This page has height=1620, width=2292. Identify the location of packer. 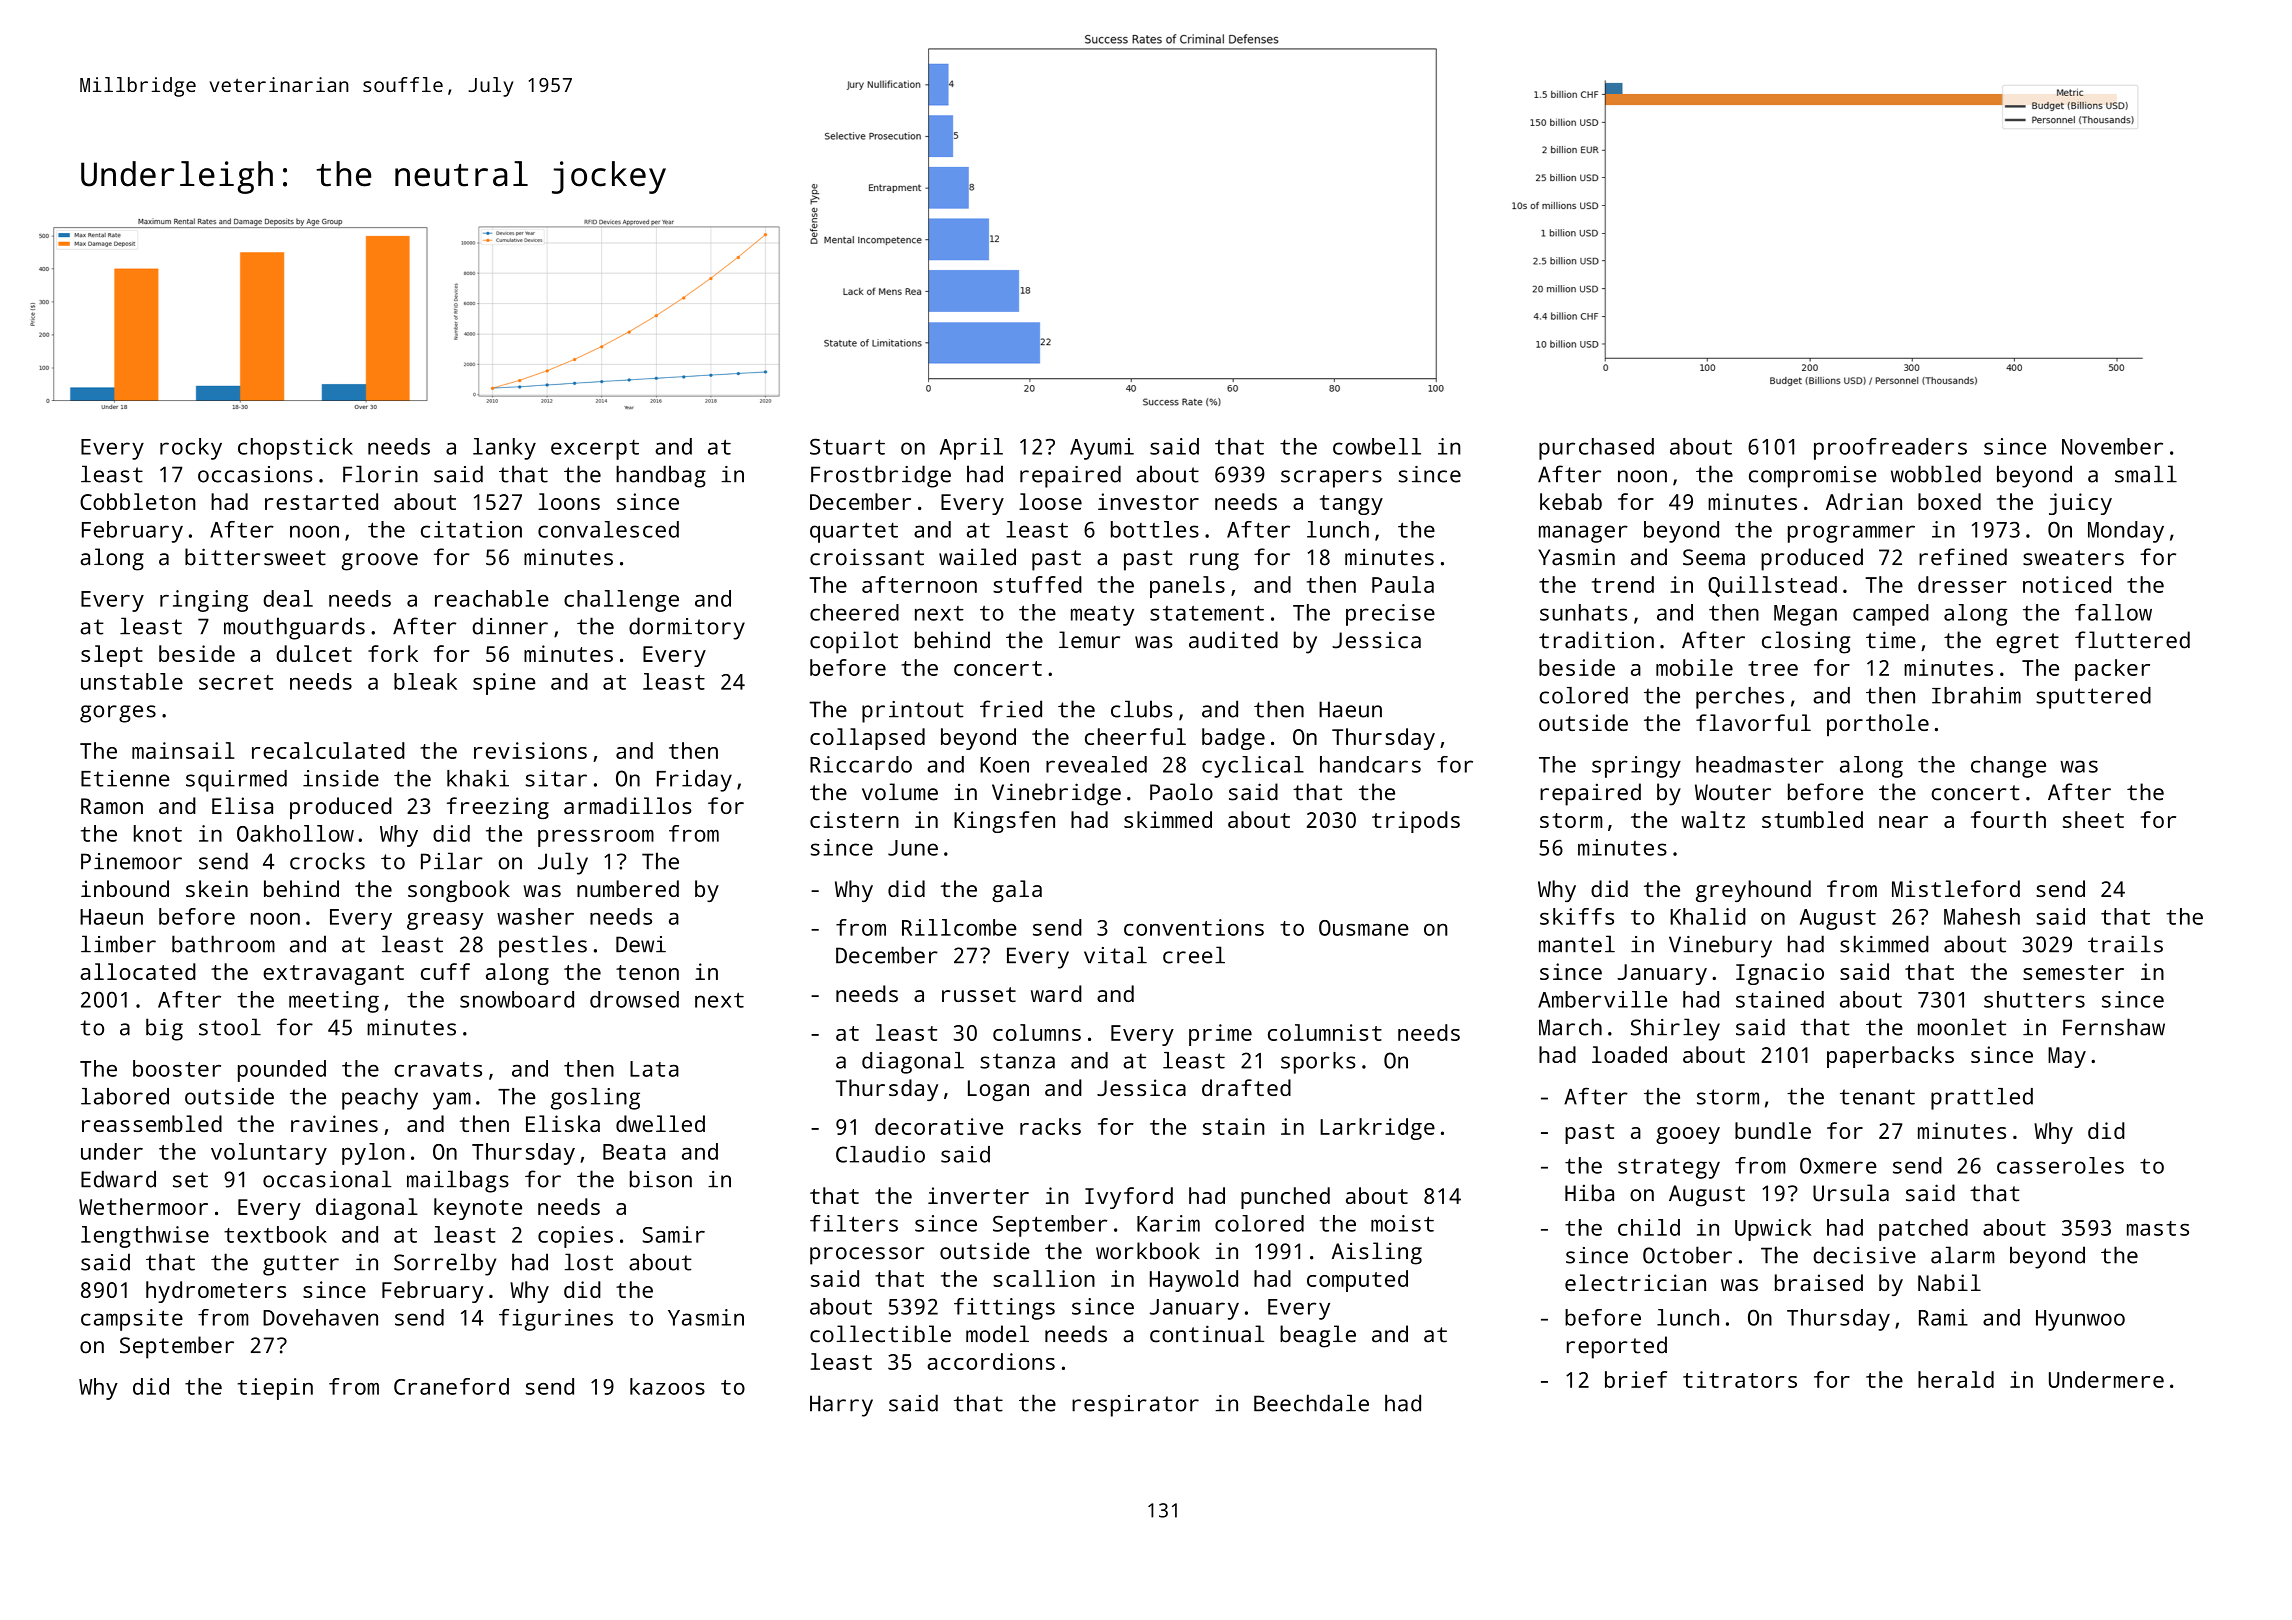
(2112, 670).
